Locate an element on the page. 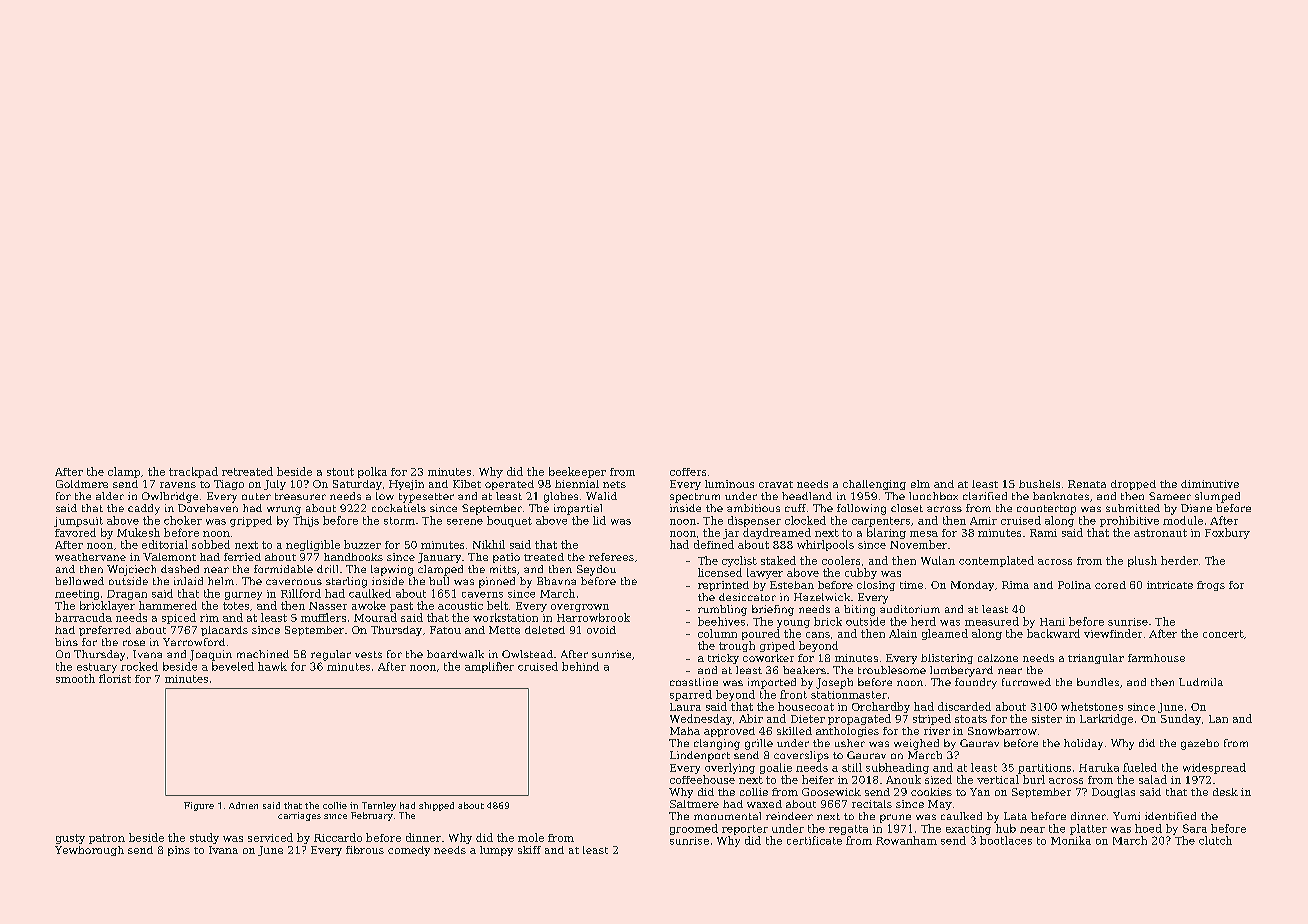 The height and width of the document is (924, 1308). outer is located at coordinates (256, 496).
